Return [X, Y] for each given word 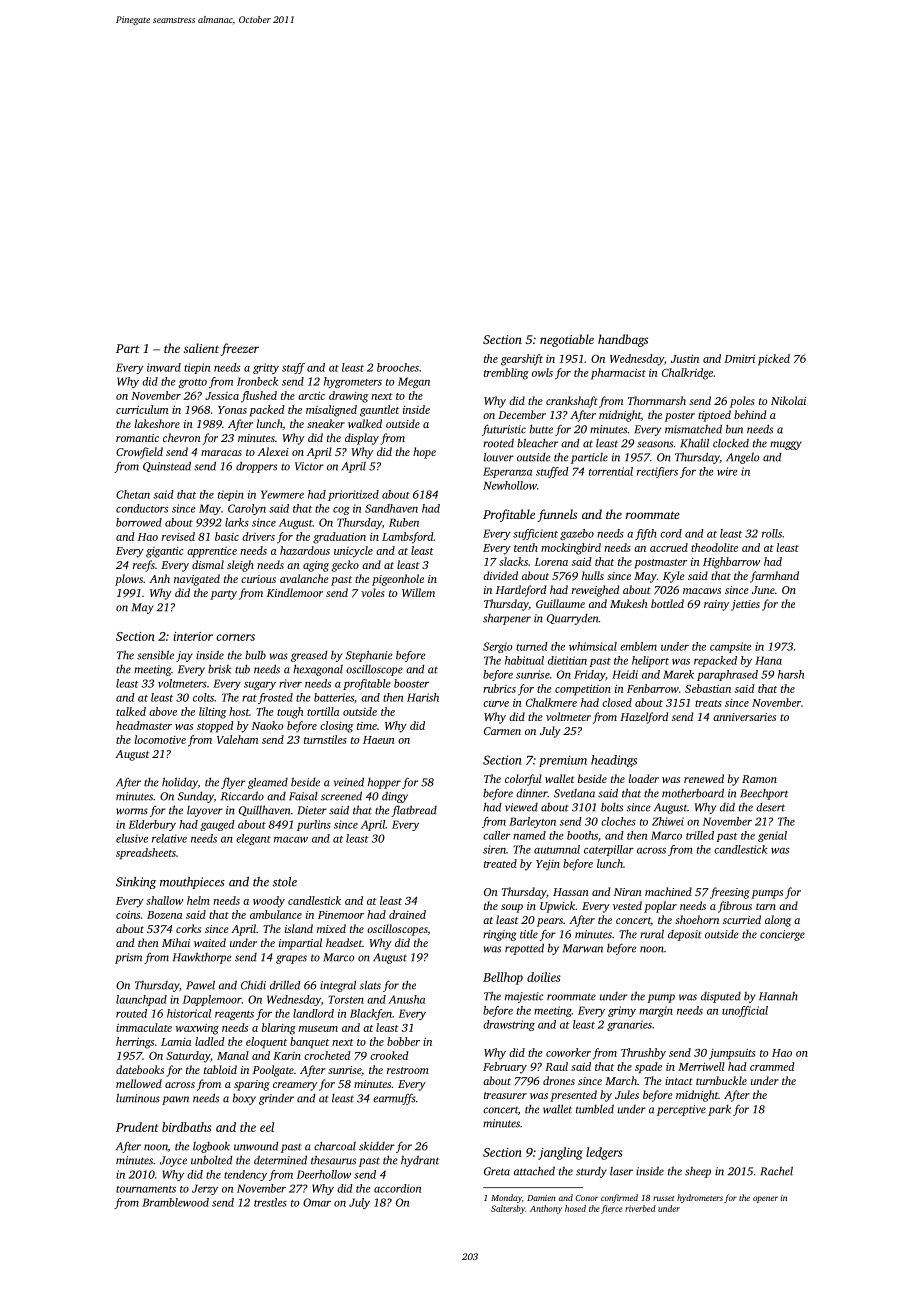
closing [336, 727]
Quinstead [167, 466]
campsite [730, 647]
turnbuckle [721, 1080]
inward [164, 367]
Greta [497, 1171]
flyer [233, 783]
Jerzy [205, 1189]
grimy [622, 1011]
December [522, 414]
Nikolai [788, 400]
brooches [398, 367]
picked [774, 360]
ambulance [276, 914]
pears [550, 922]
